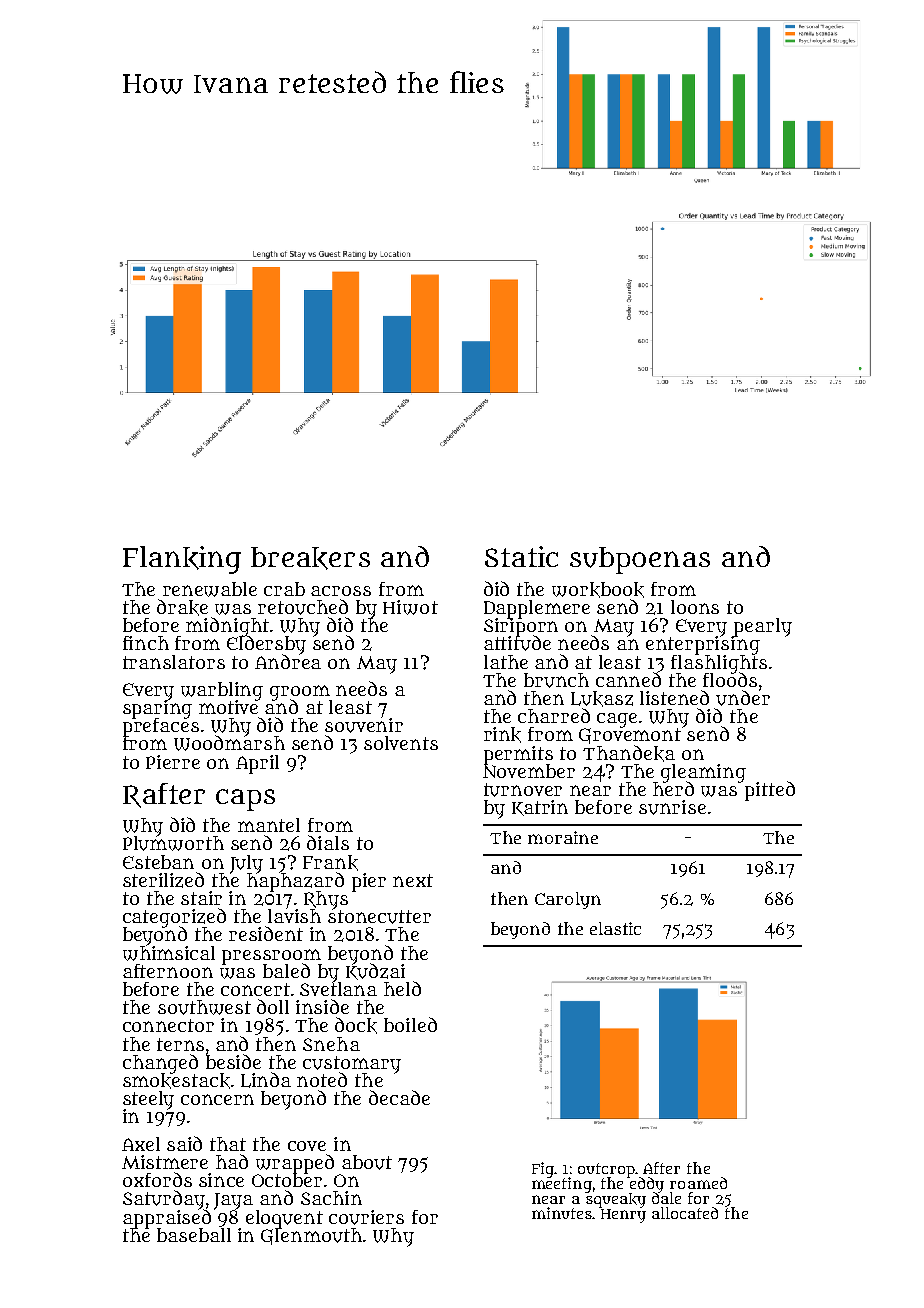  Describe the element at coordinates (229, 743) in the screenshot. I see `Woodmarsh` at that location.
